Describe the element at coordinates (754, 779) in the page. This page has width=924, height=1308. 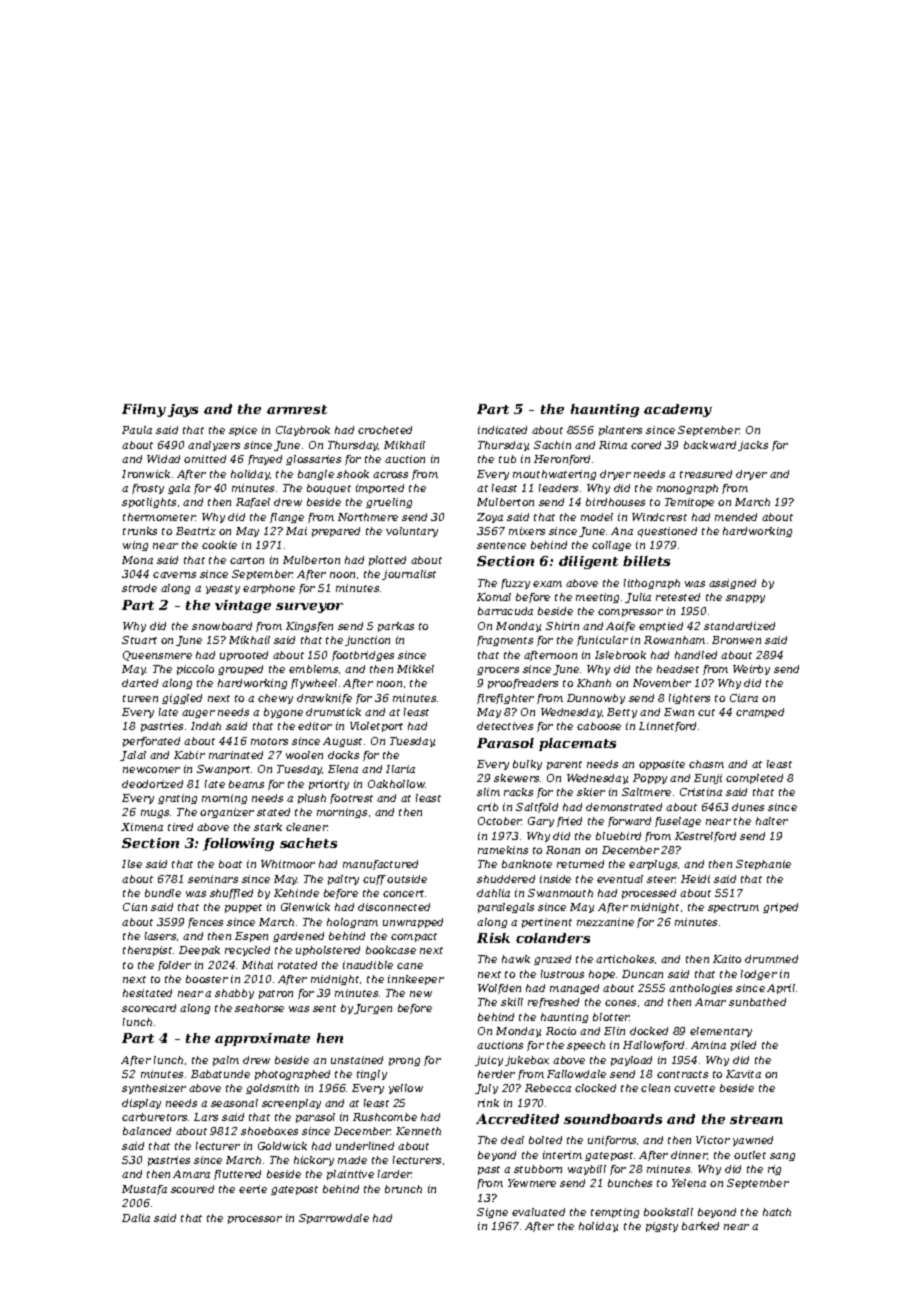
I see `completed` at that location.
